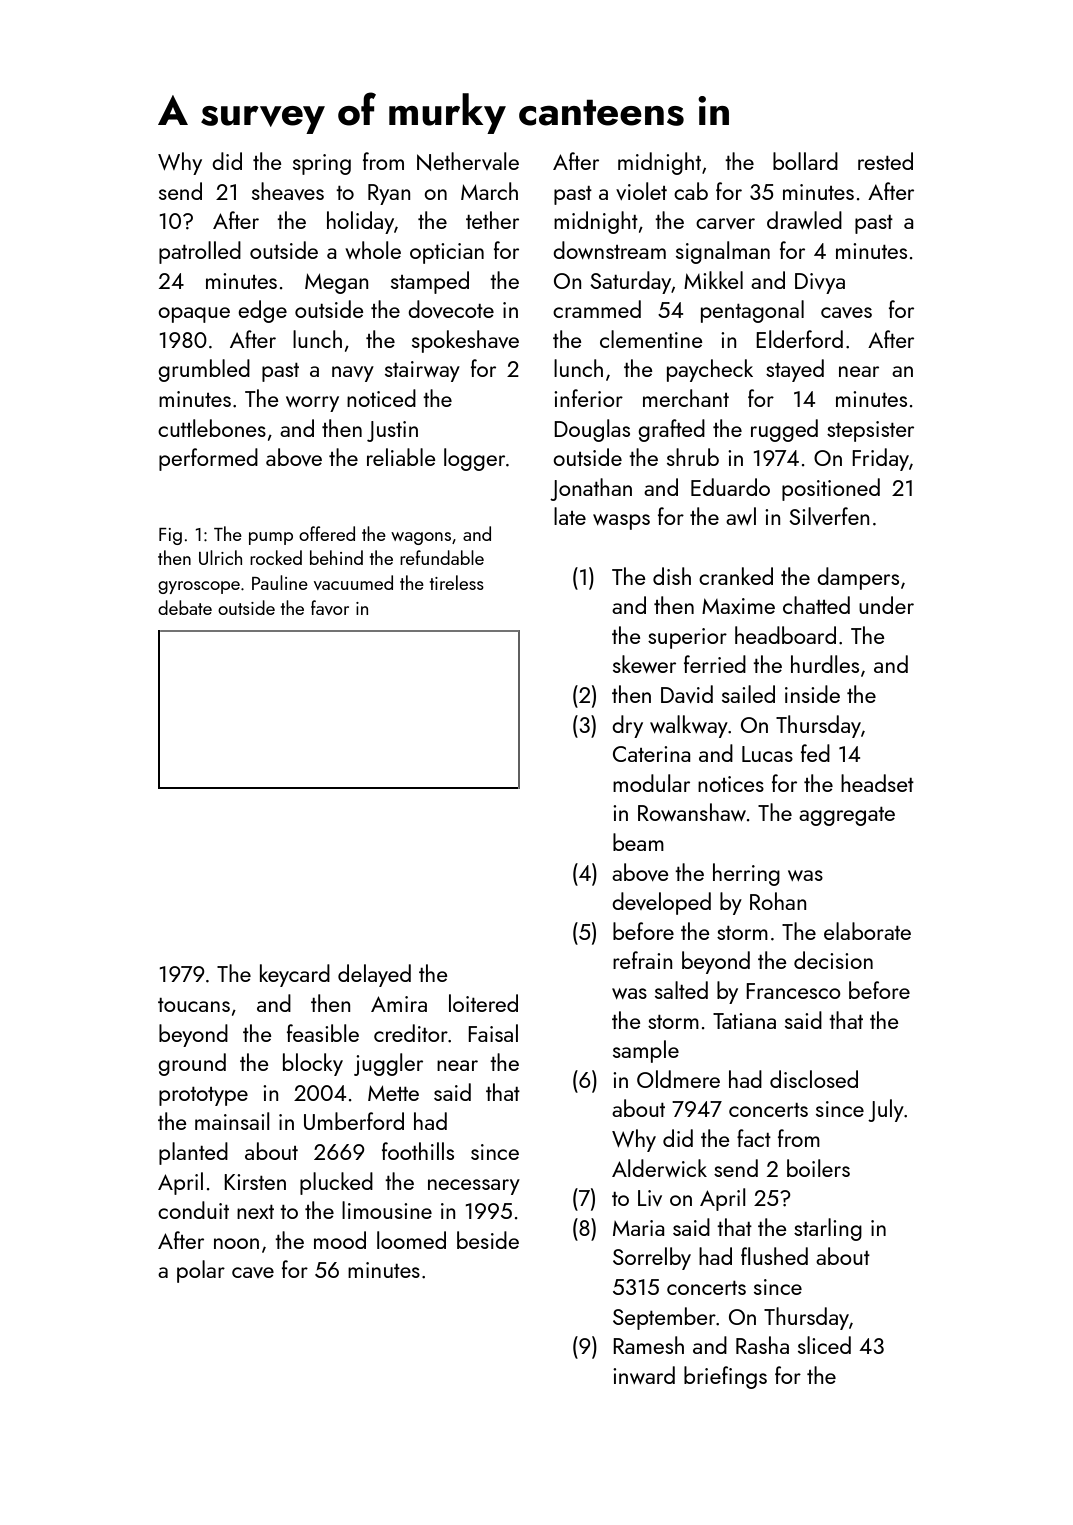 This screenshot has height=1525, width=1073. I want to click on keycard, so click(295, 975).
